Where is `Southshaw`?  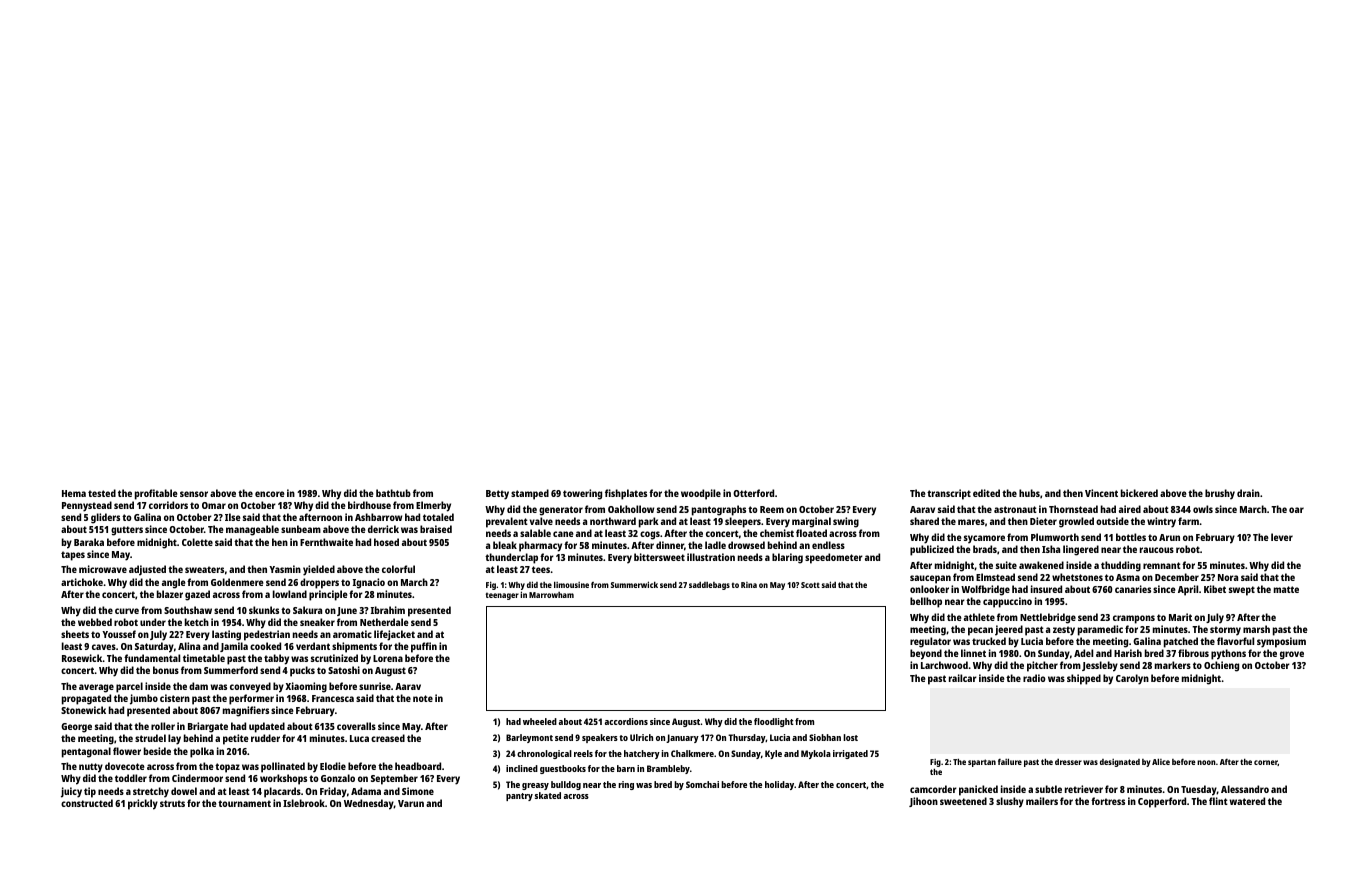 Southshaw is located at coordinates (188, 610).
